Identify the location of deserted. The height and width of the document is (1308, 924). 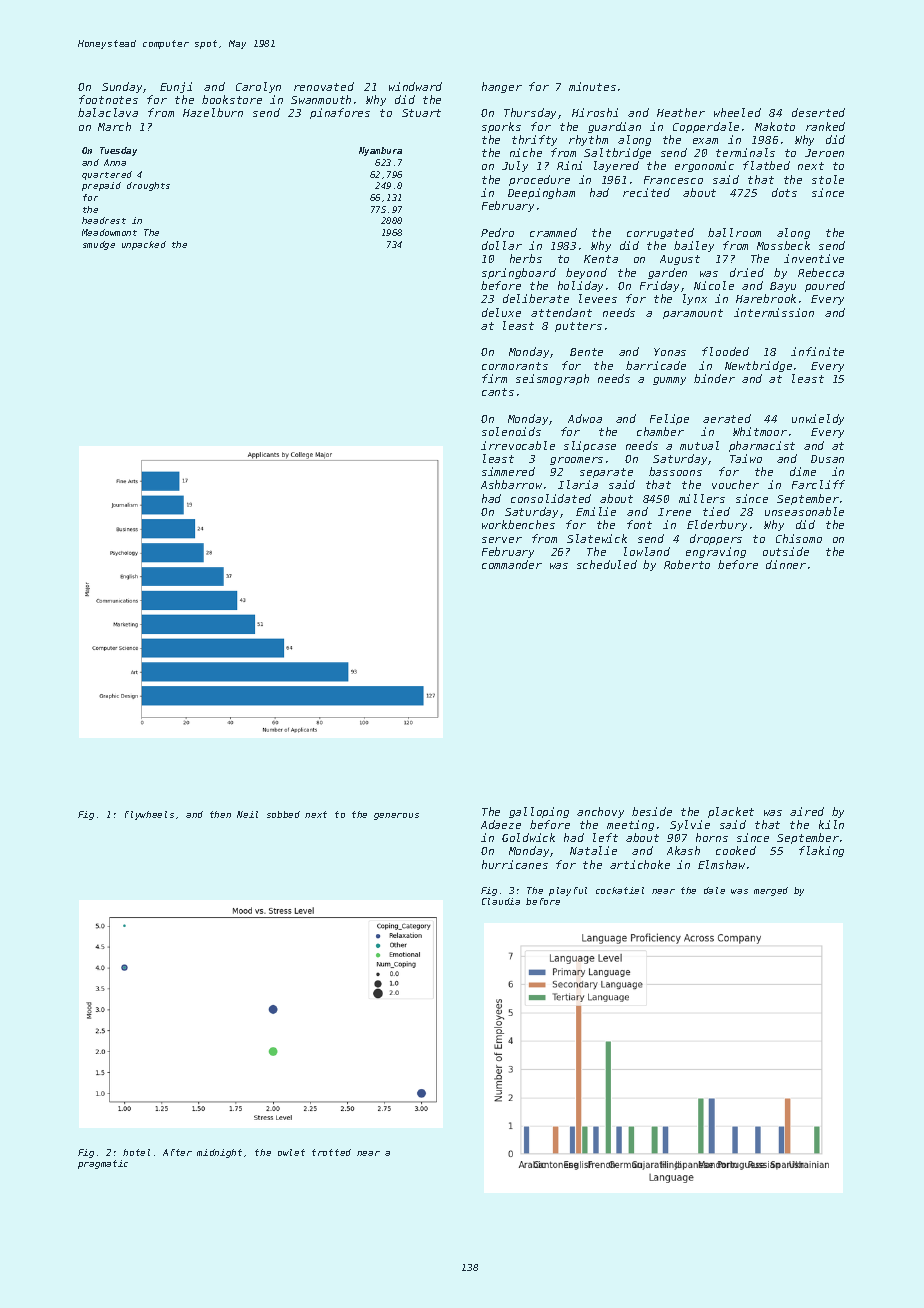
(818, 112).
